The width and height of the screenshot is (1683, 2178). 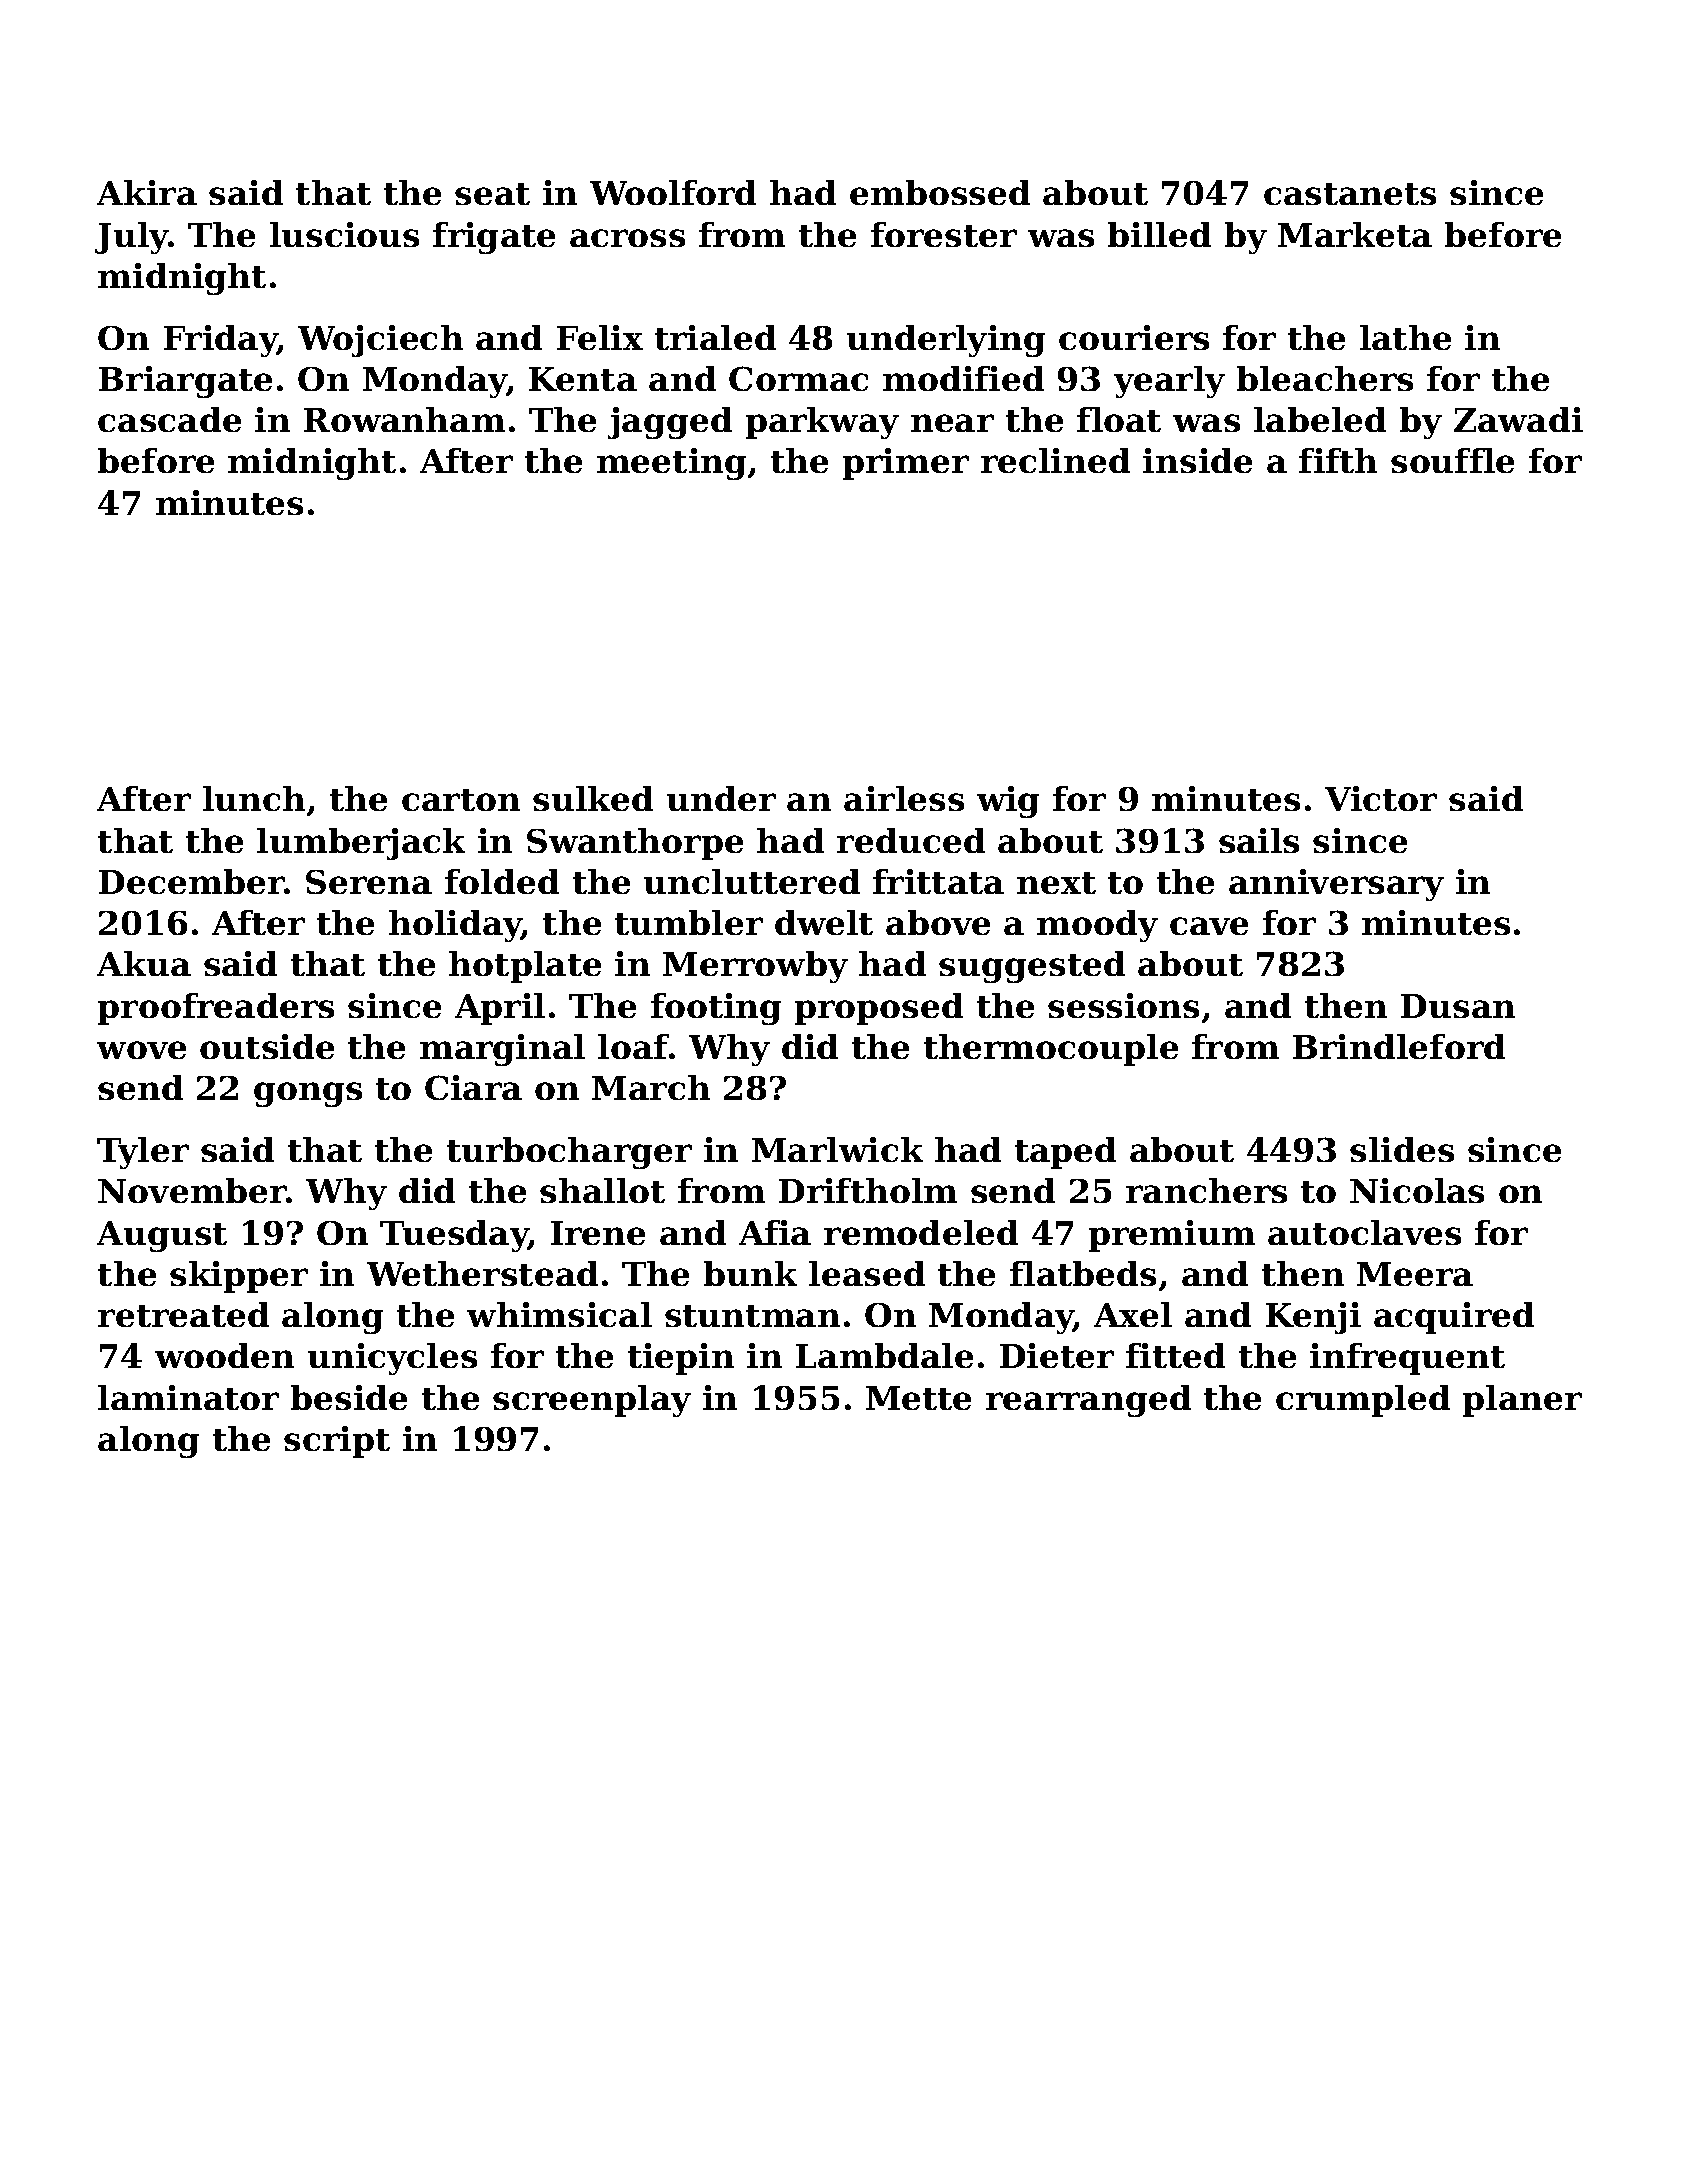 What do you see at coordinates (673, 192) in the screenshot?
I see `Woolford` at bounding box center [673, 192].
